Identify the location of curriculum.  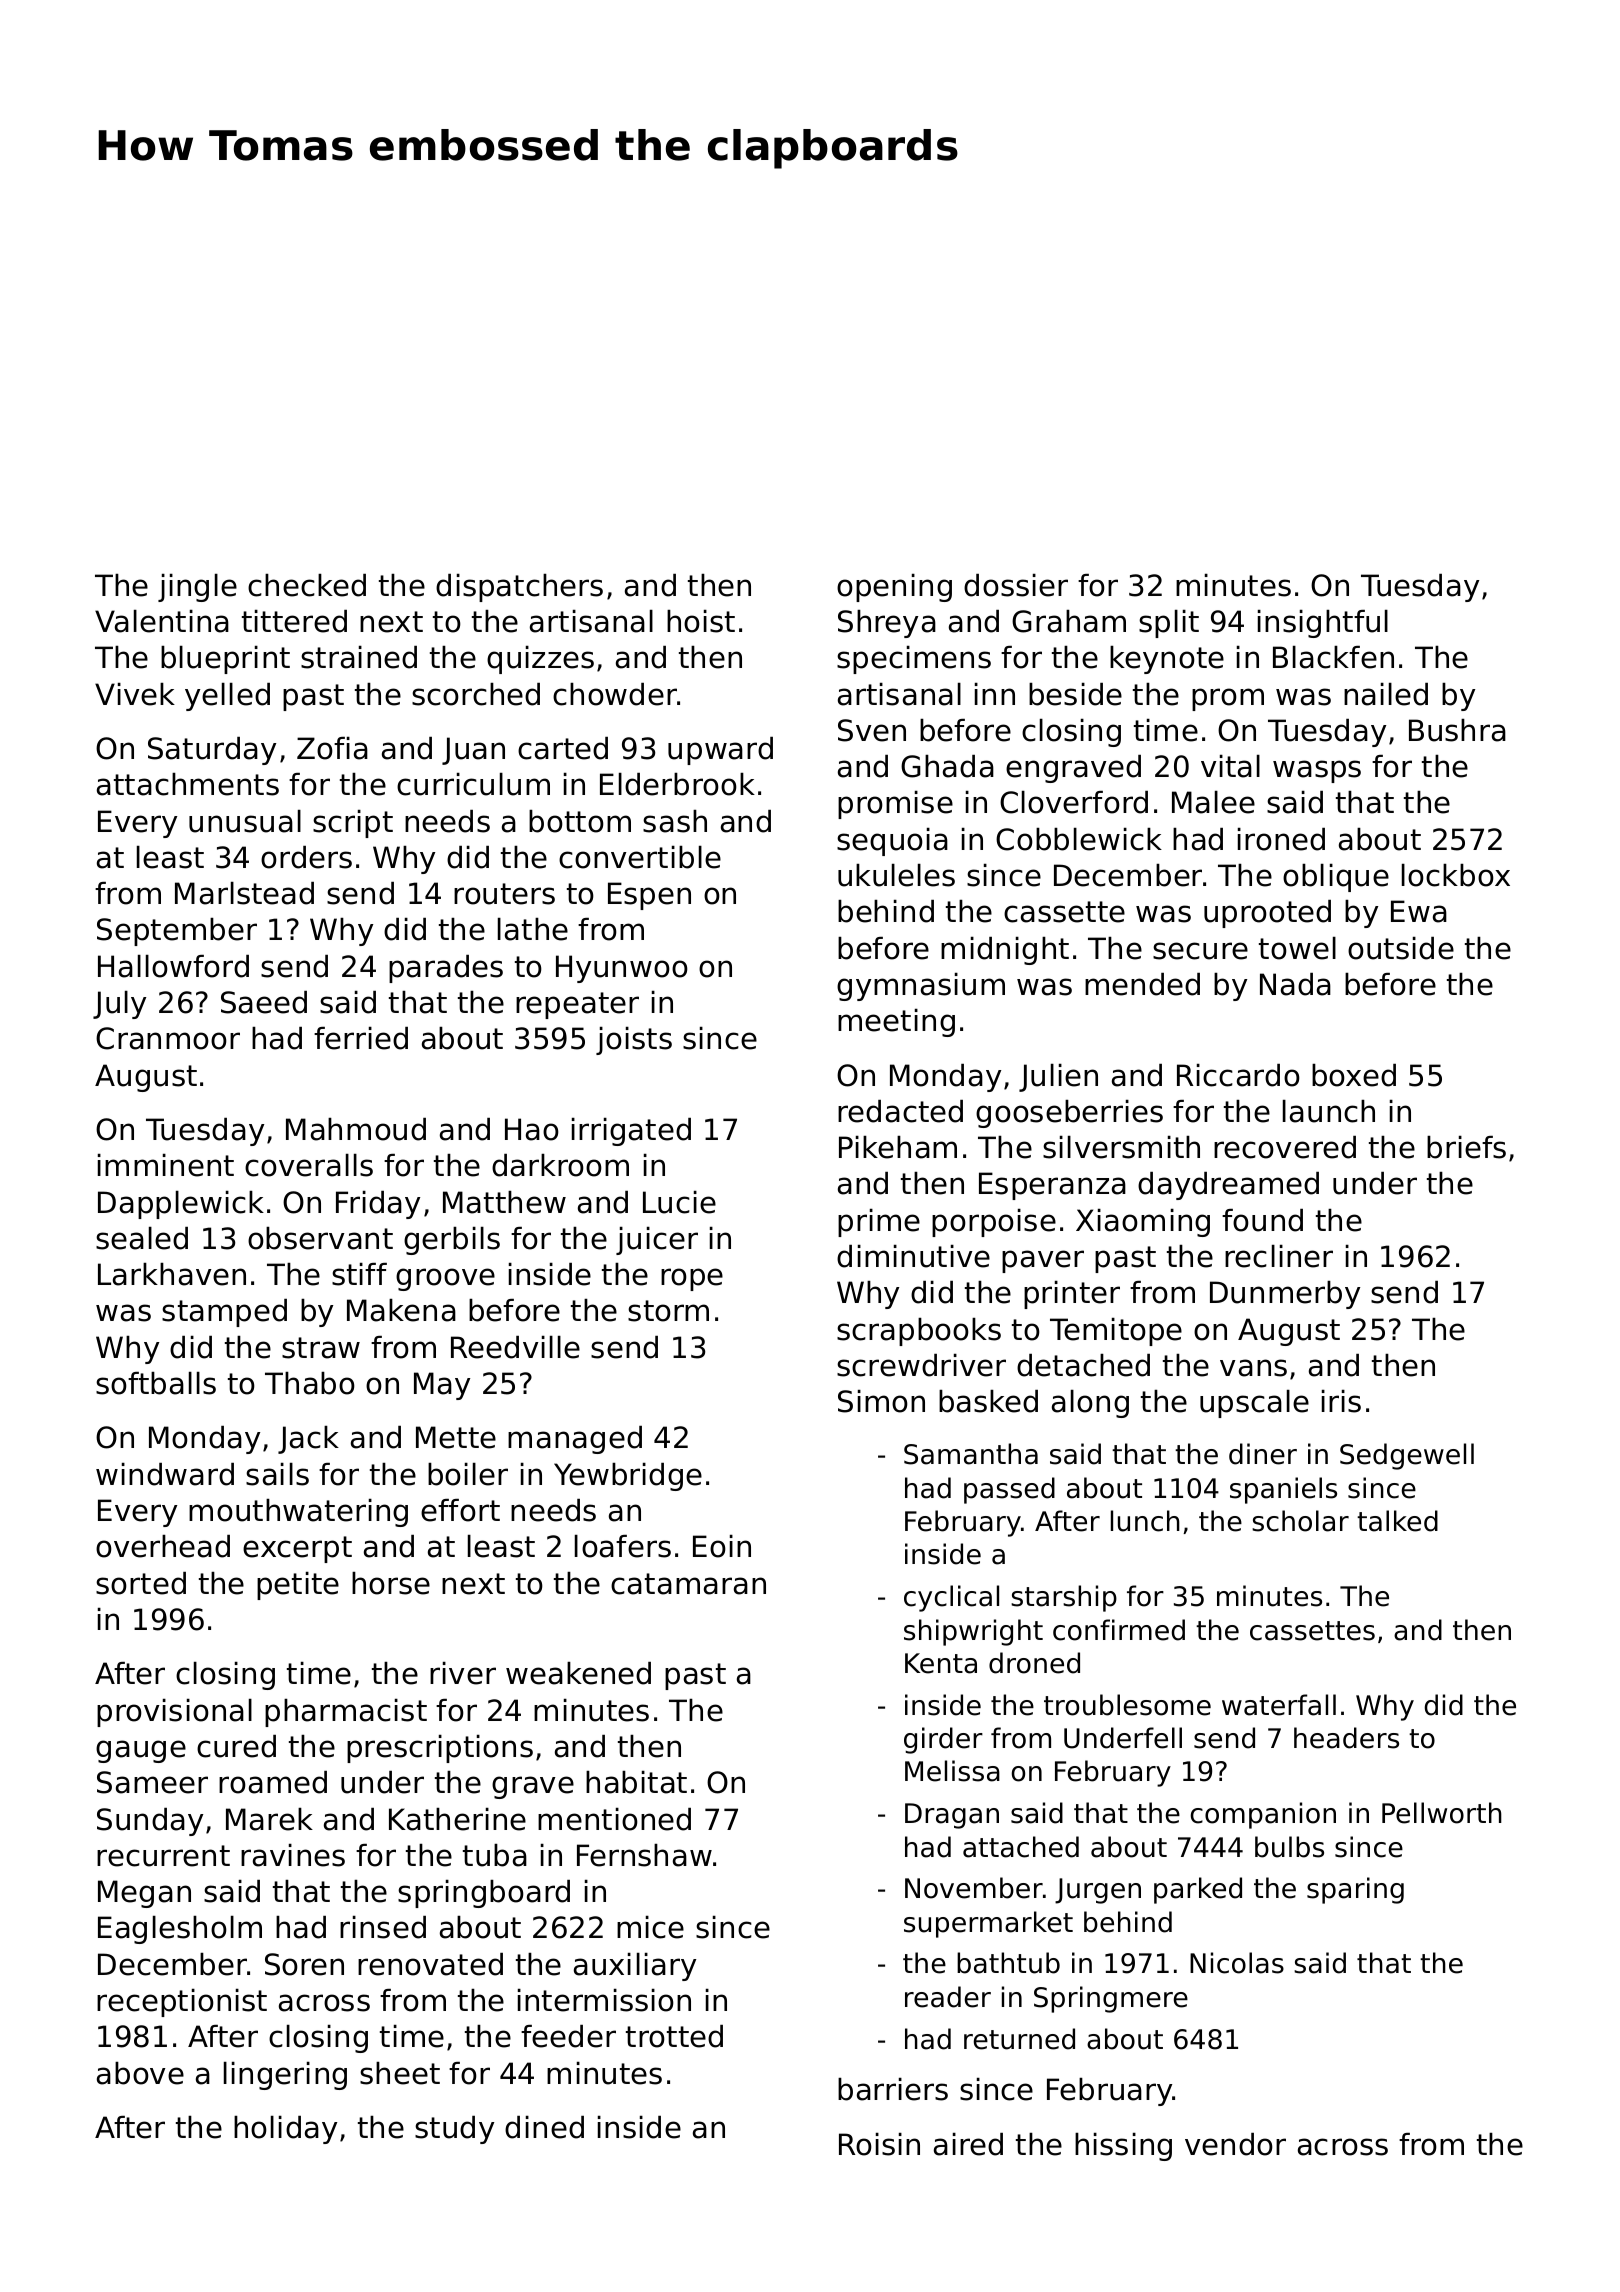
(473, 784).
